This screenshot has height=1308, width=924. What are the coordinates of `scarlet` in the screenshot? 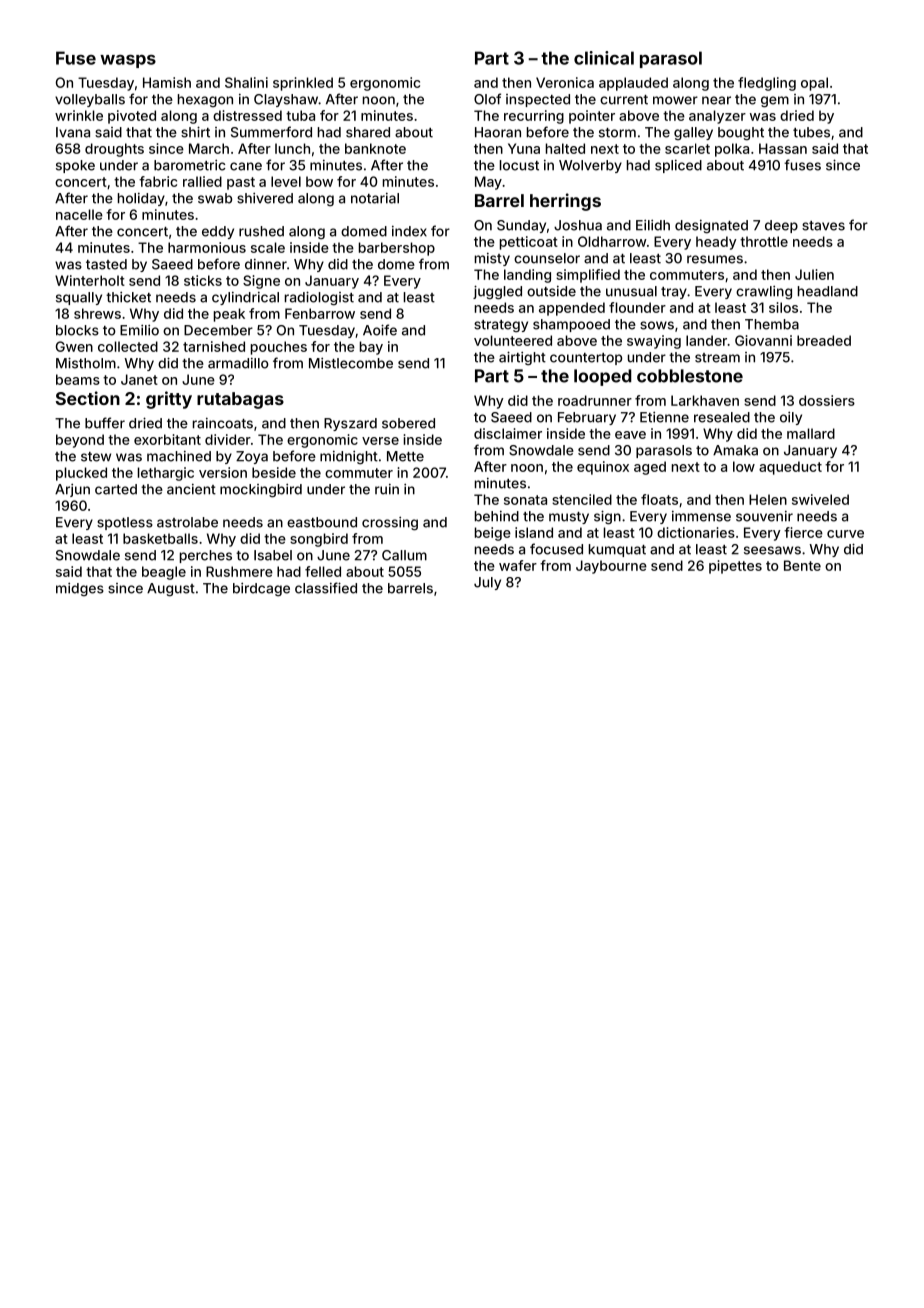 It's located at (687, 148).
